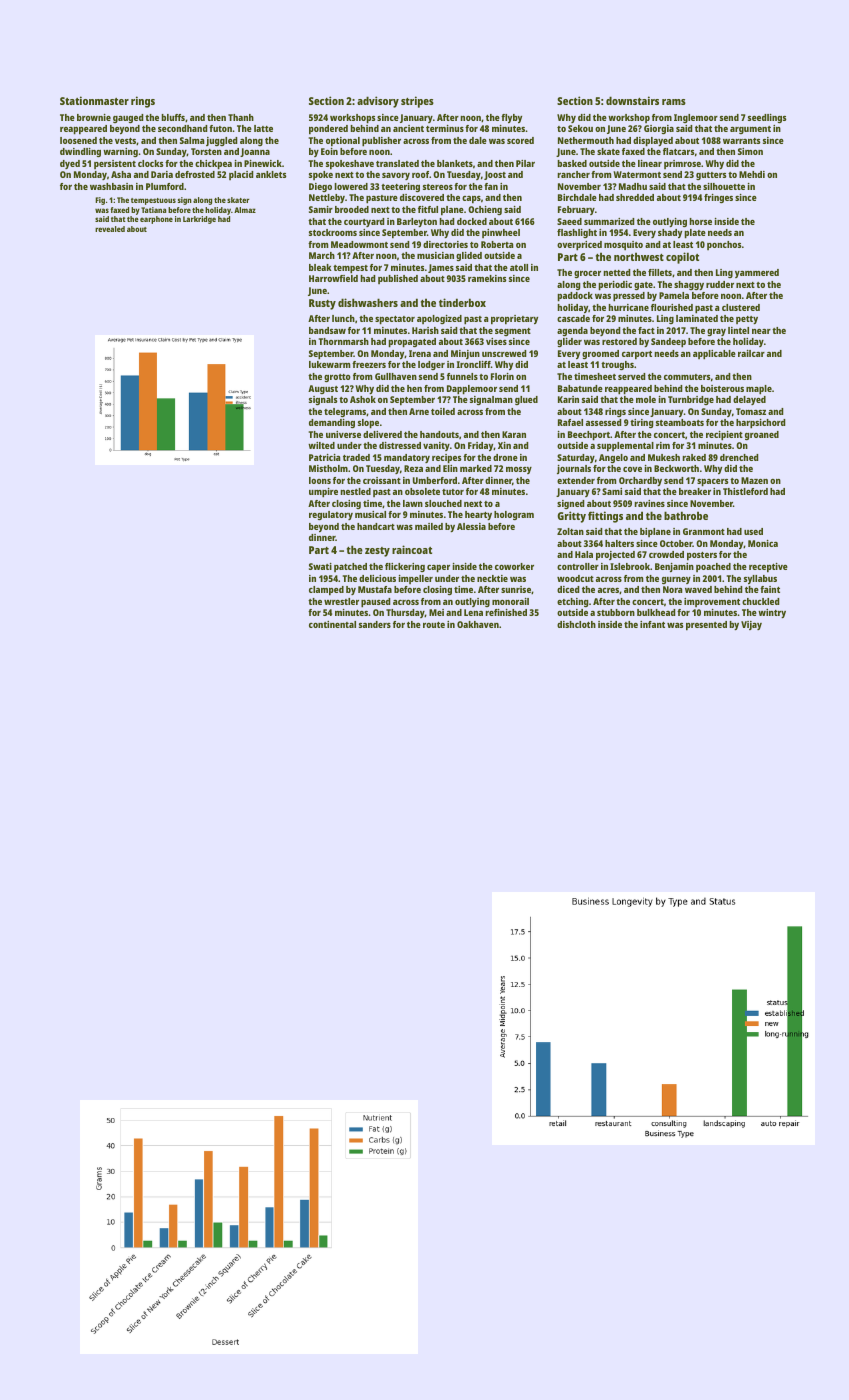 The image size is (849, 1400). Describe the element at coordinates (322, 304) in the image. I see `Rusty` at that location.
